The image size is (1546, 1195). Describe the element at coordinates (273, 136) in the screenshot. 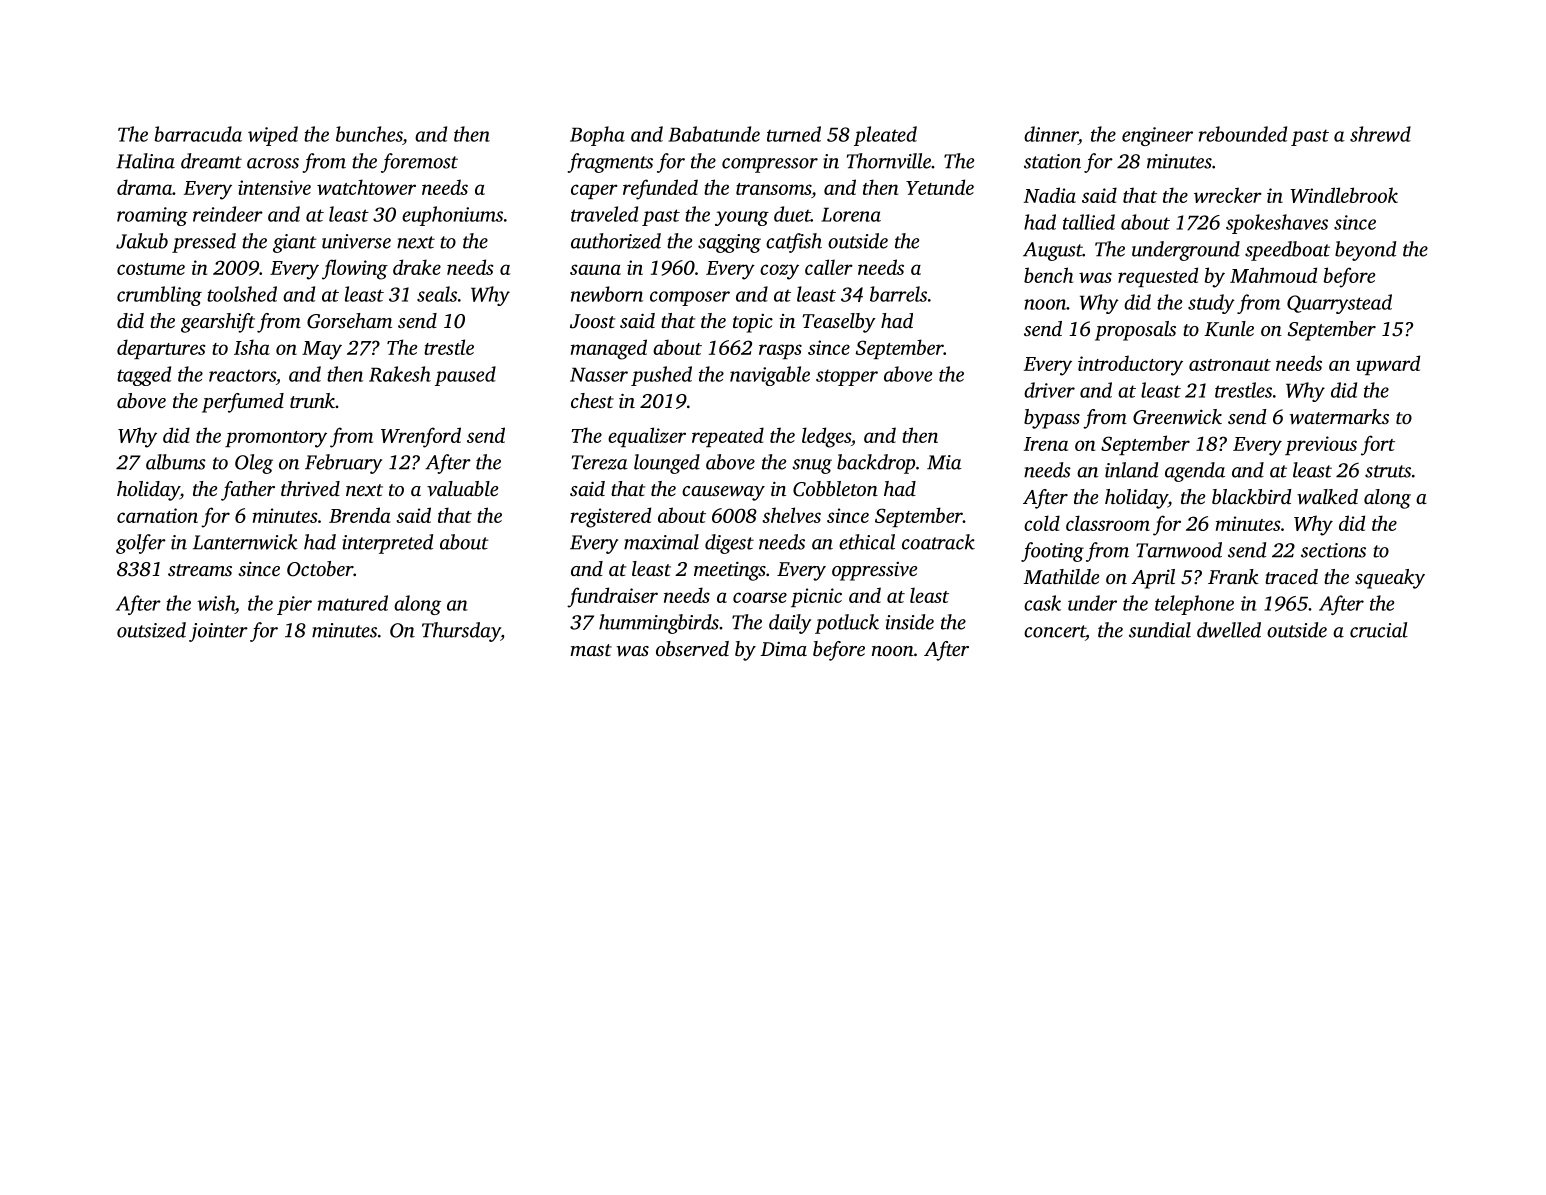

I see `wiped` at that location.
